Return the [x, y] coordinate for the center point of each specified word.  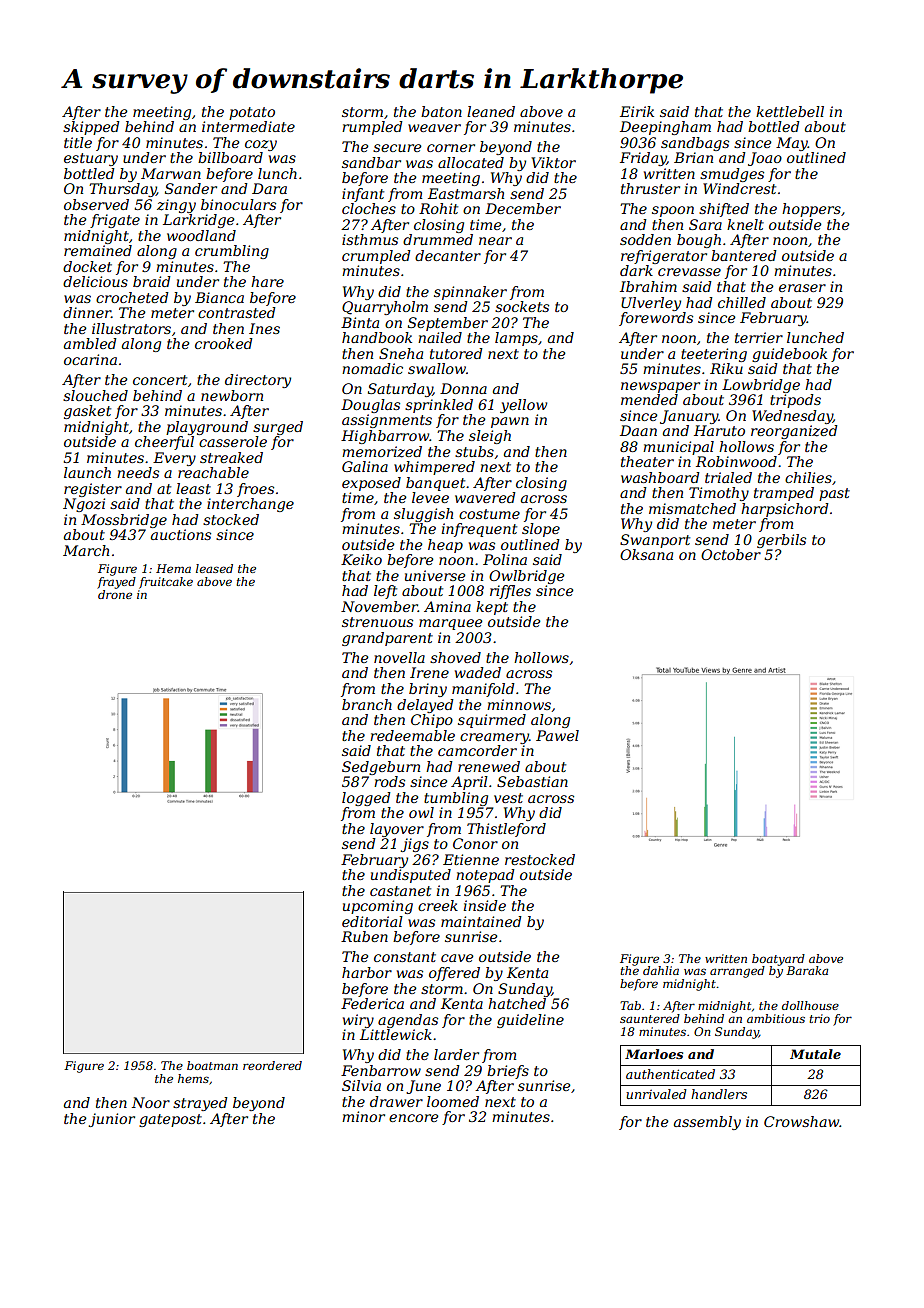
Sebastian [532, 781]
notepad [485, 876]
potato [252, 113]
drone [115, 594]
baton [441, 111]
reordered [272, 1065]
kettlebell [790, 111]
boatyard [778, 960]
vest [508, 798]
